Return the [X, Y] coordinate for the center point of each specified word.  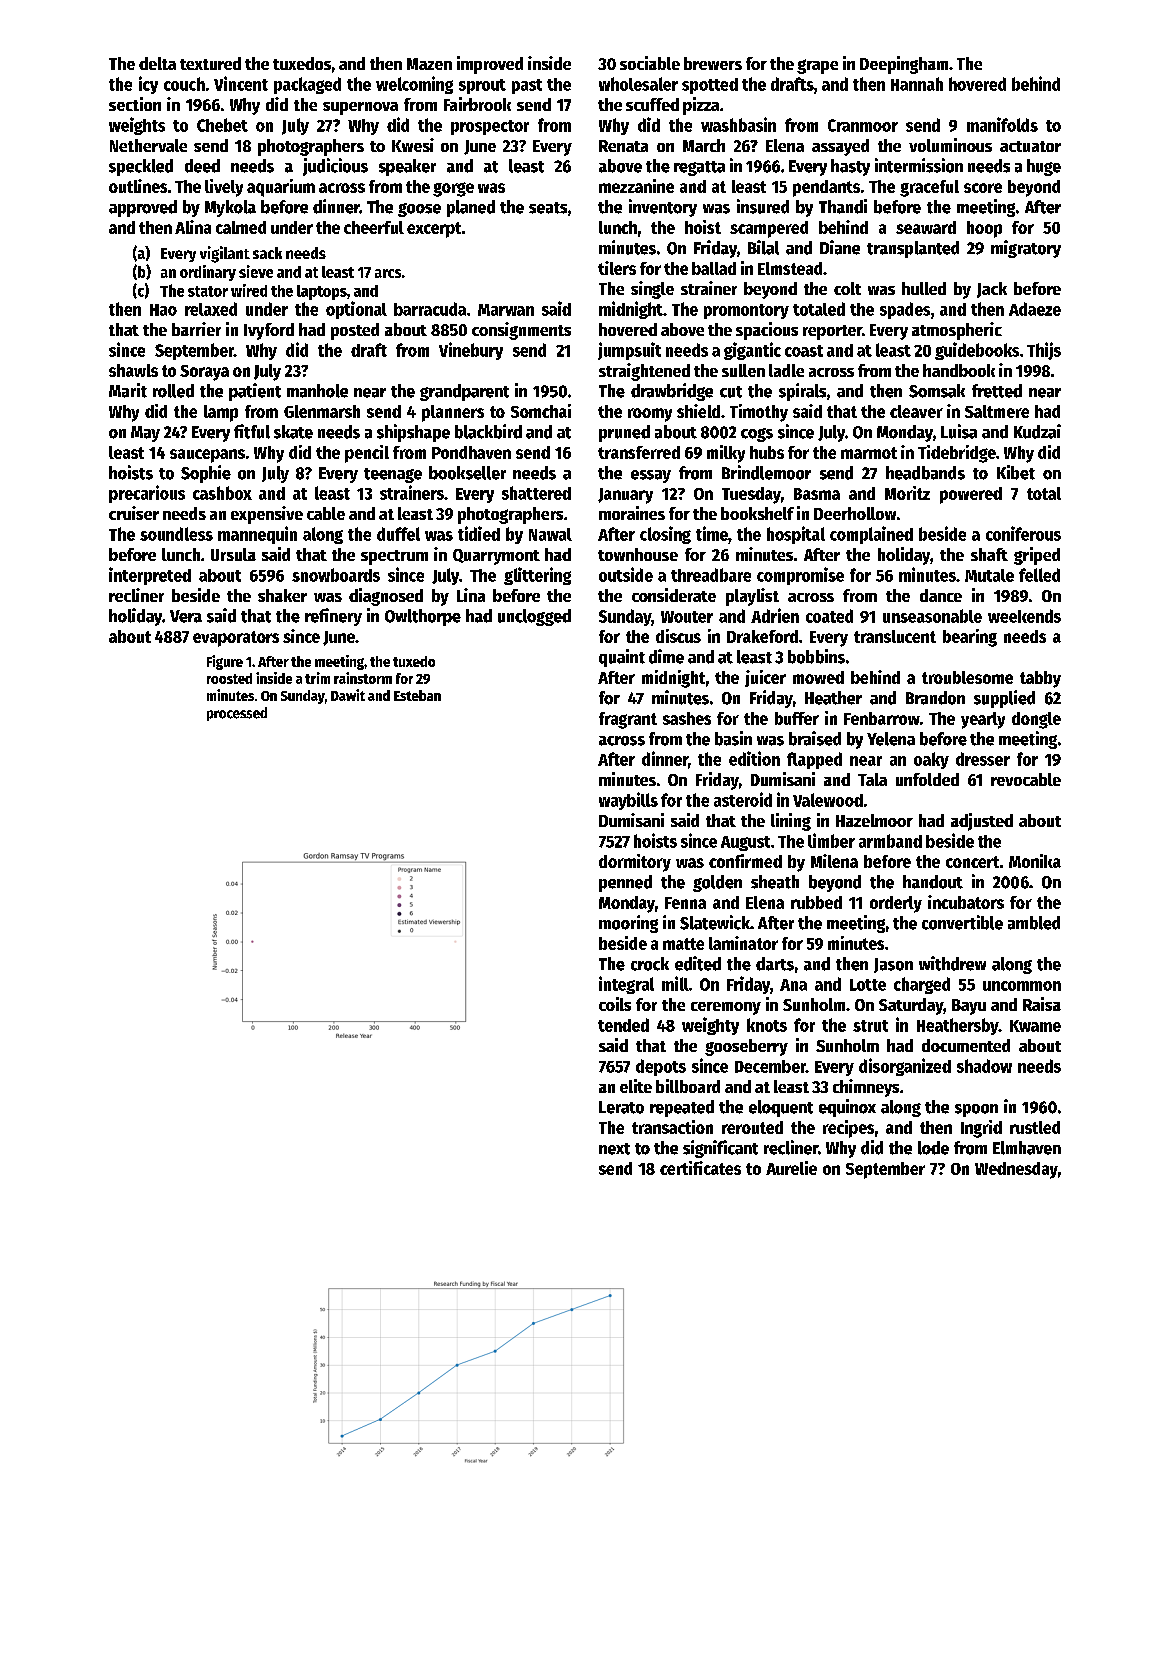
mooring [628, 924]
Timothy [759, 413]
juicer [765, 678]
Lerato [621, 1107]
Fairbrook [477, 104]
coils [615, 1004]
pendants [826, 188]
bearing [970, 638]
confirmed [745, 861]
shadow [984, 1066]
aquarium [281, 188]
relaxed [211, 309]
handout [933, 882]
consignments [521, 331]
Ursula [233, 554]
